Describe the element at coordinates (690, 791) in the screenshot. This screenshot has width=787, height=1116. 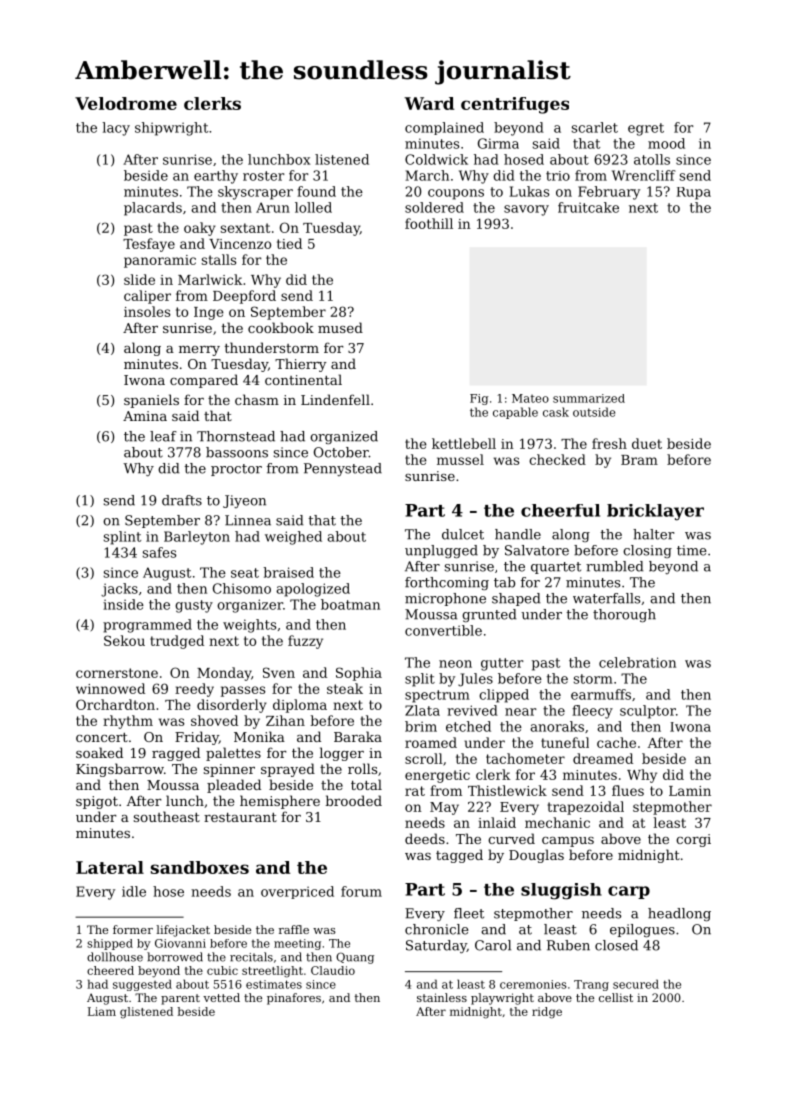
I see `Lamin` at that location.
